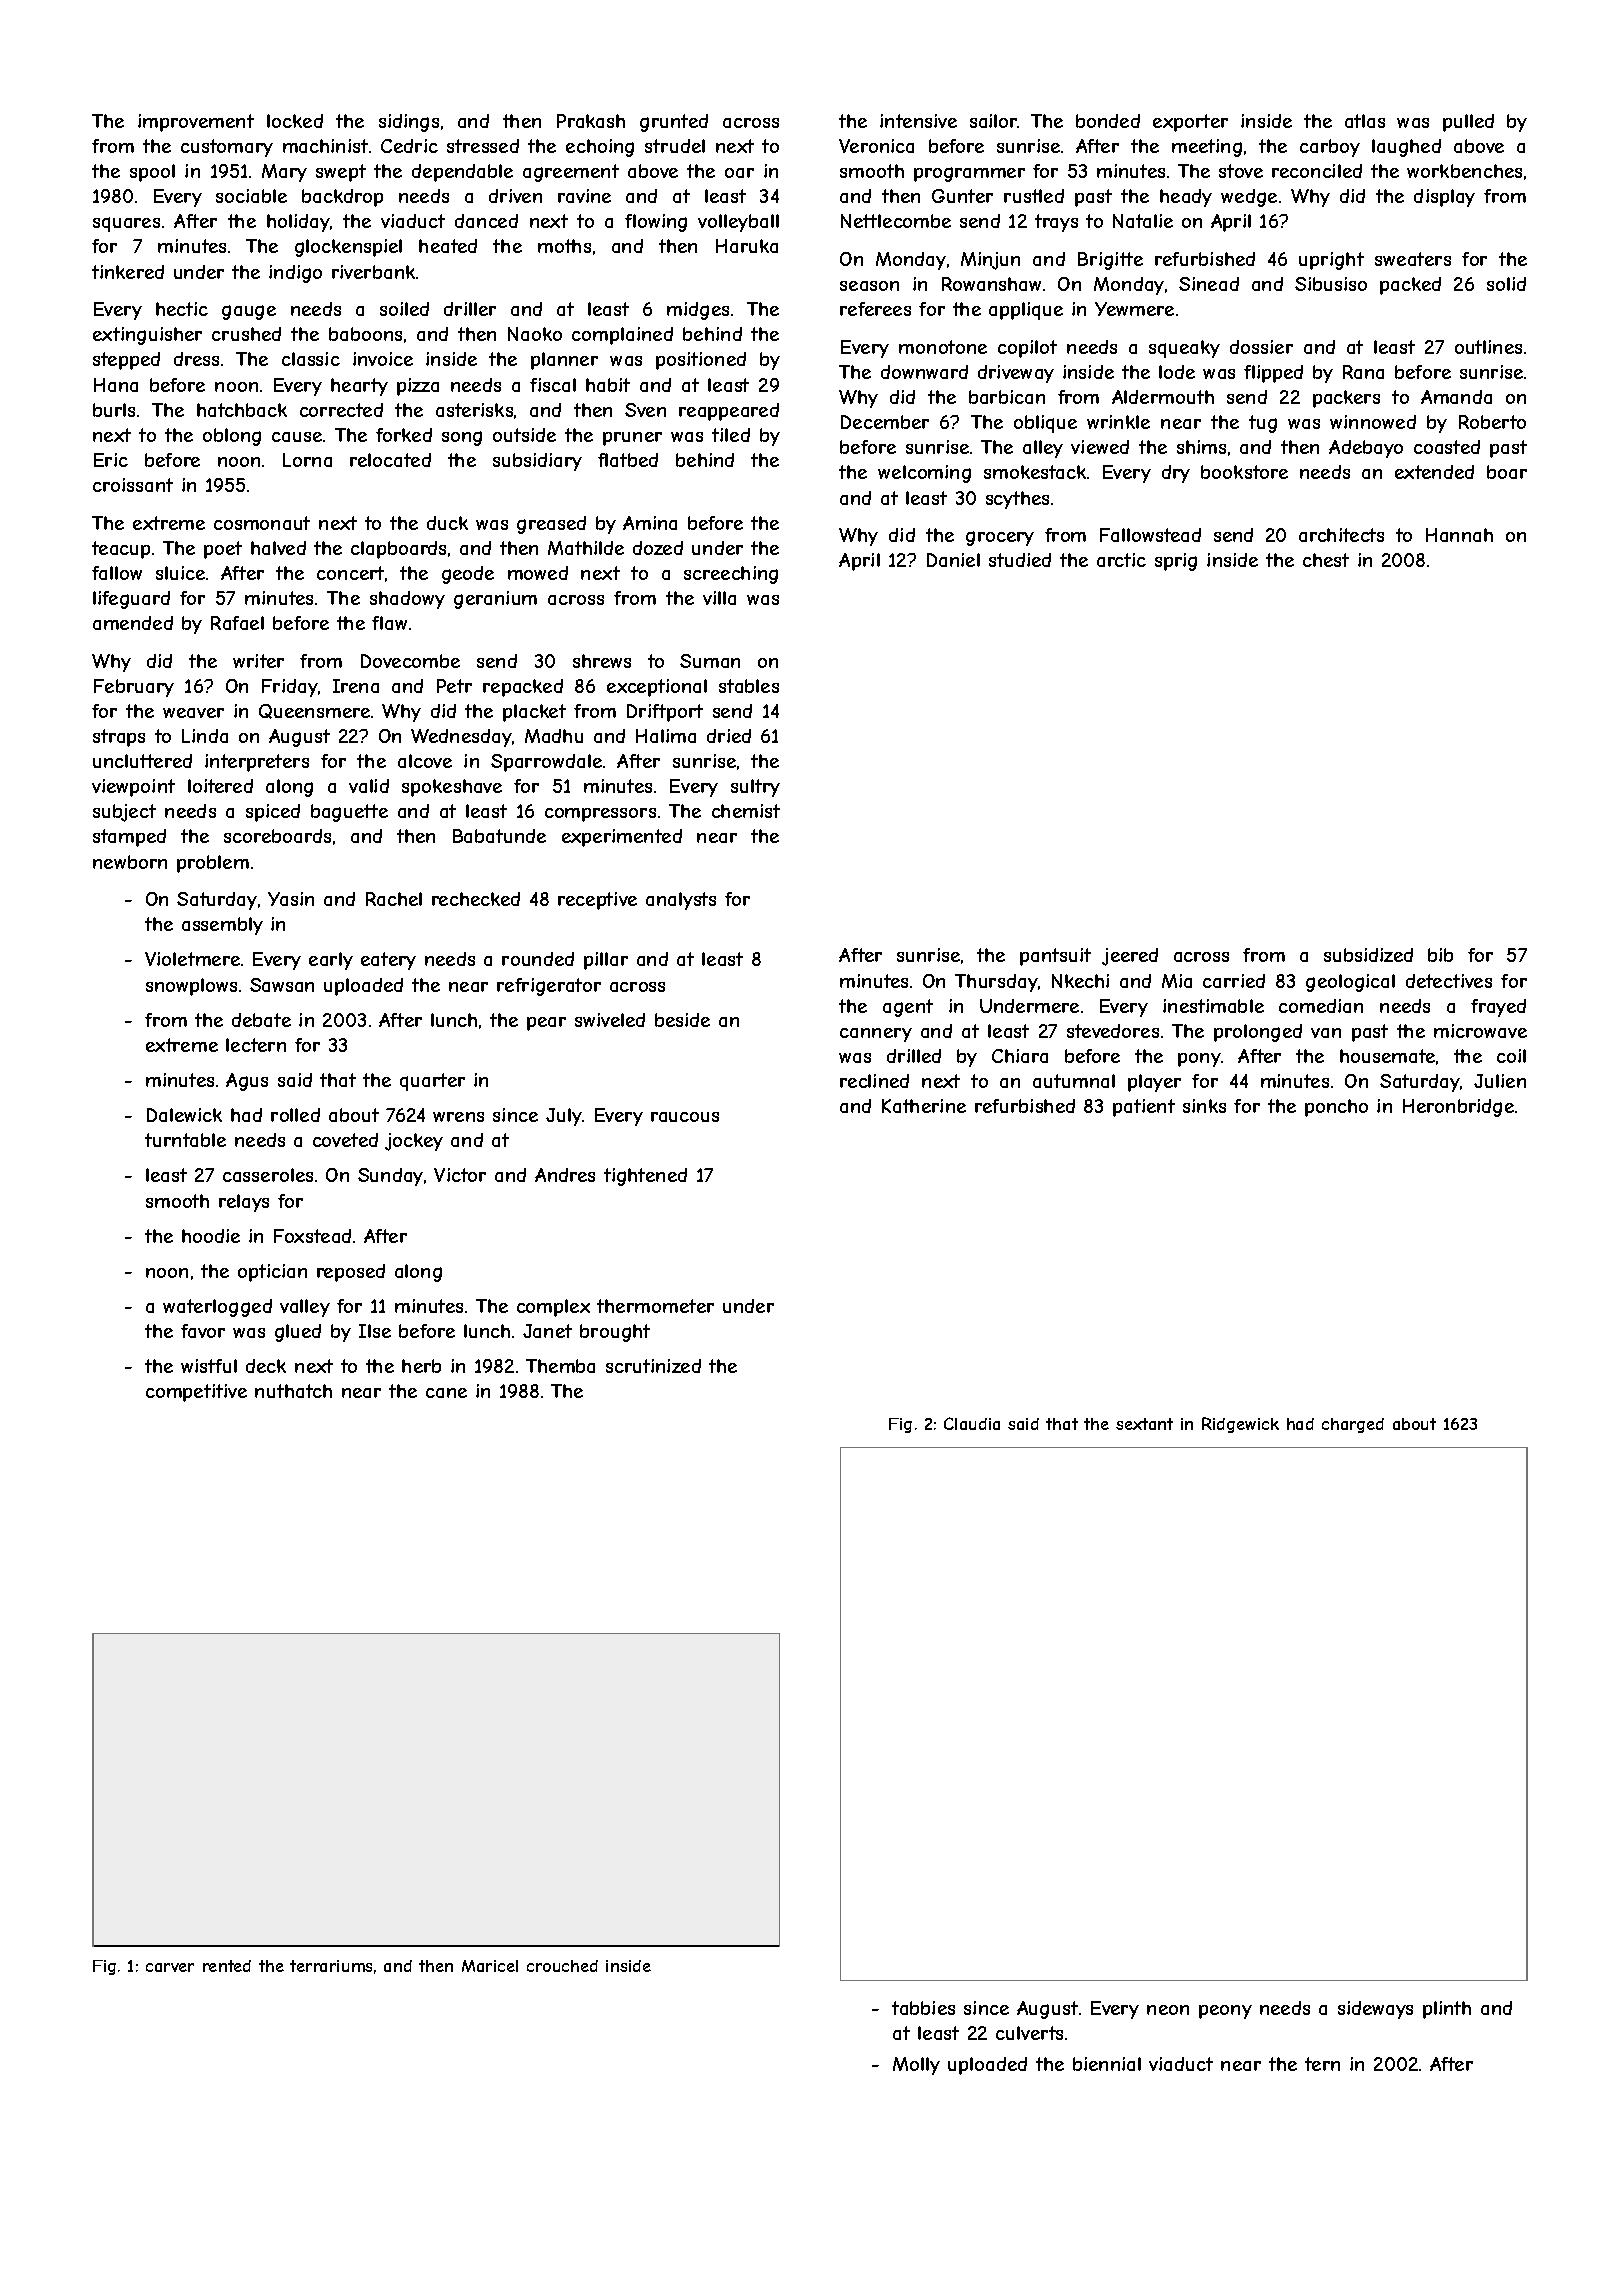  Describe the element at coordinates (1458, 1108) in the screenshot. I see `Heronbridge` at that location.
